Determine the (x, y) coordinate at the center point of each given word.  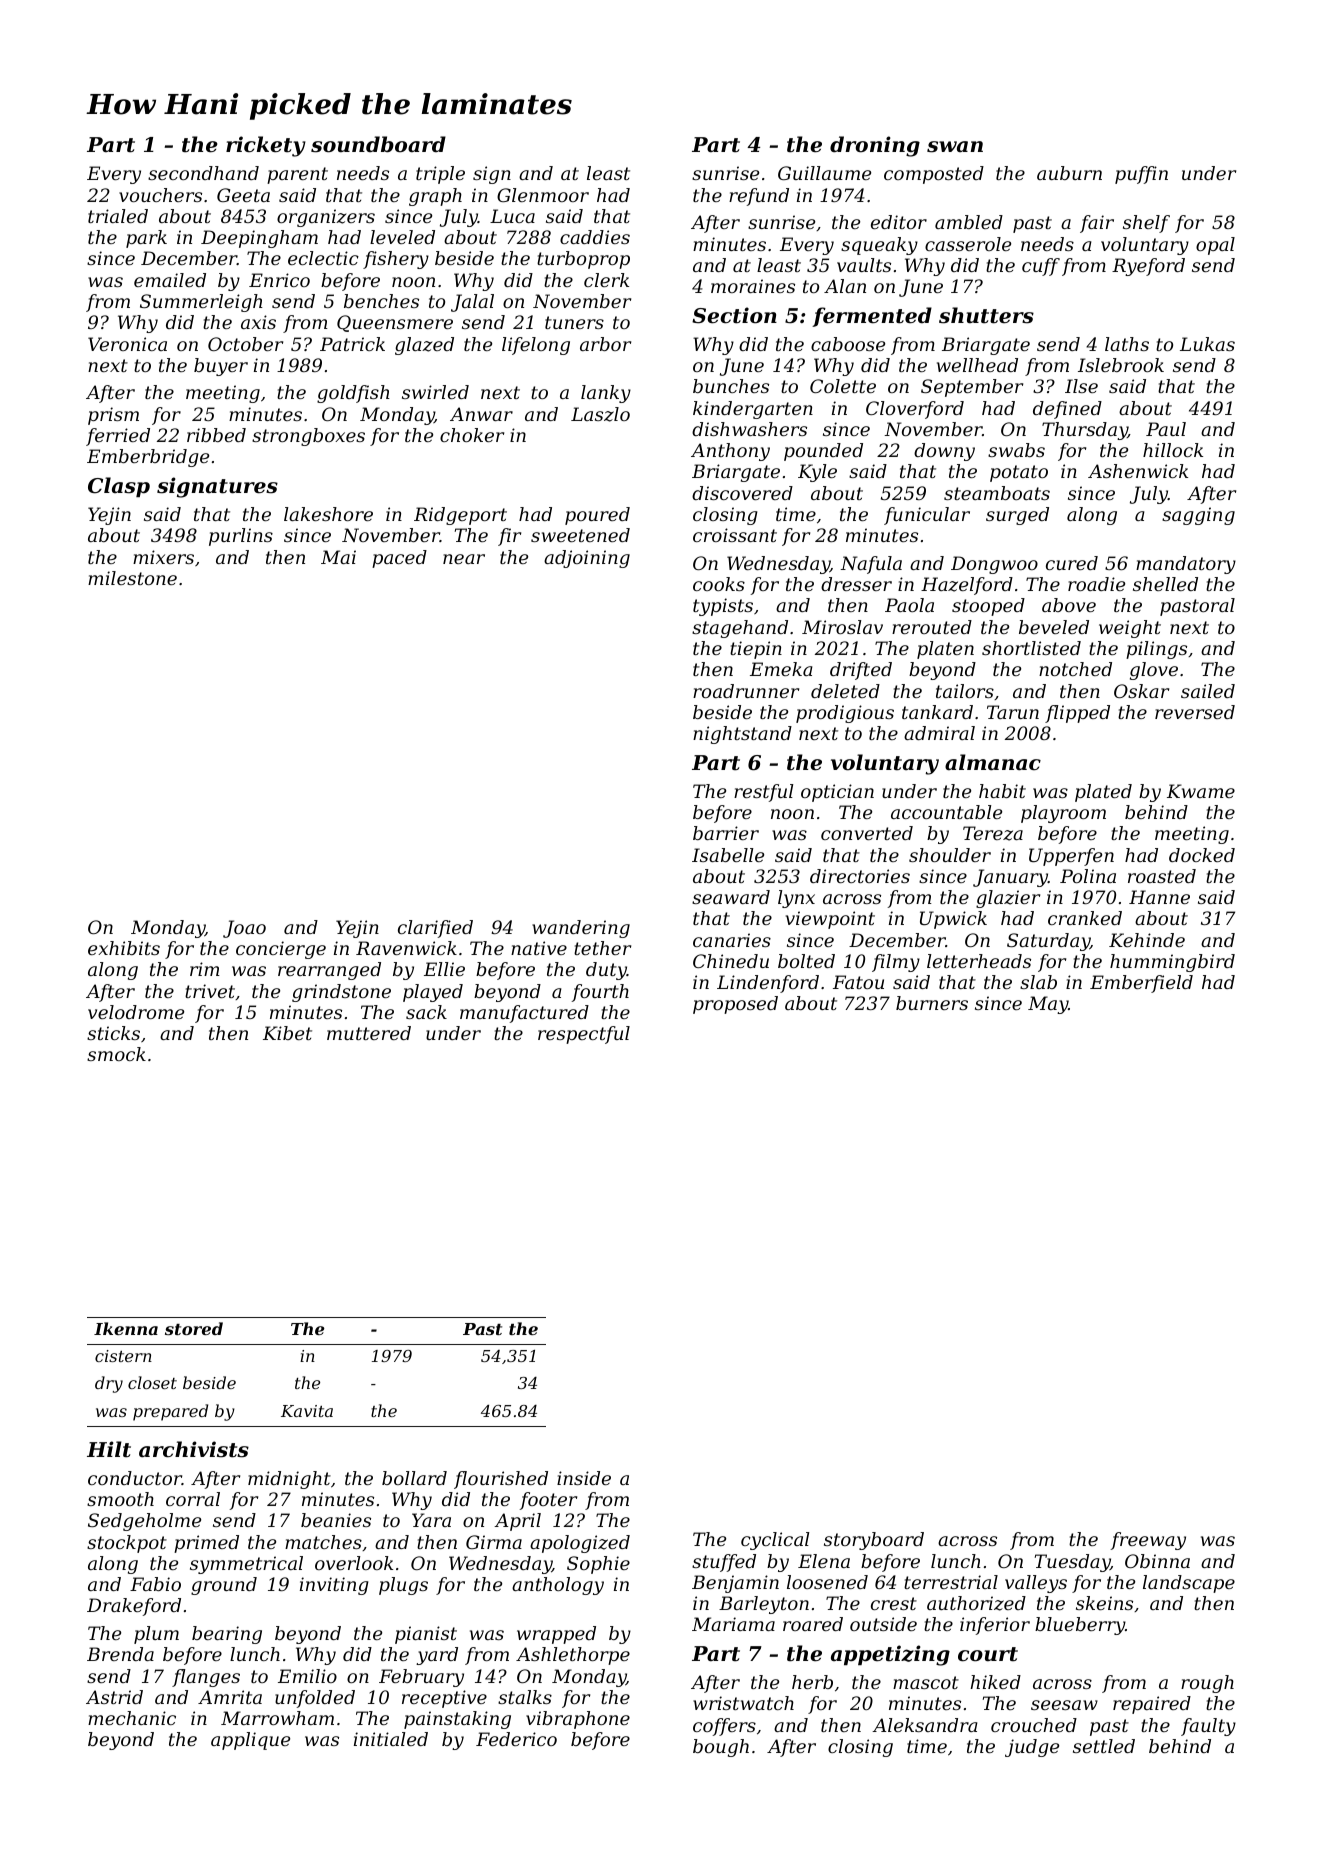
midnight (289, 1480)
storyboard (874, 1541)
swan (955, 147)
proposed (735, 1005)
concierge (281, 950)
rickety (266, 146)
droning (875, 146)
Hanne (1159, 897)
